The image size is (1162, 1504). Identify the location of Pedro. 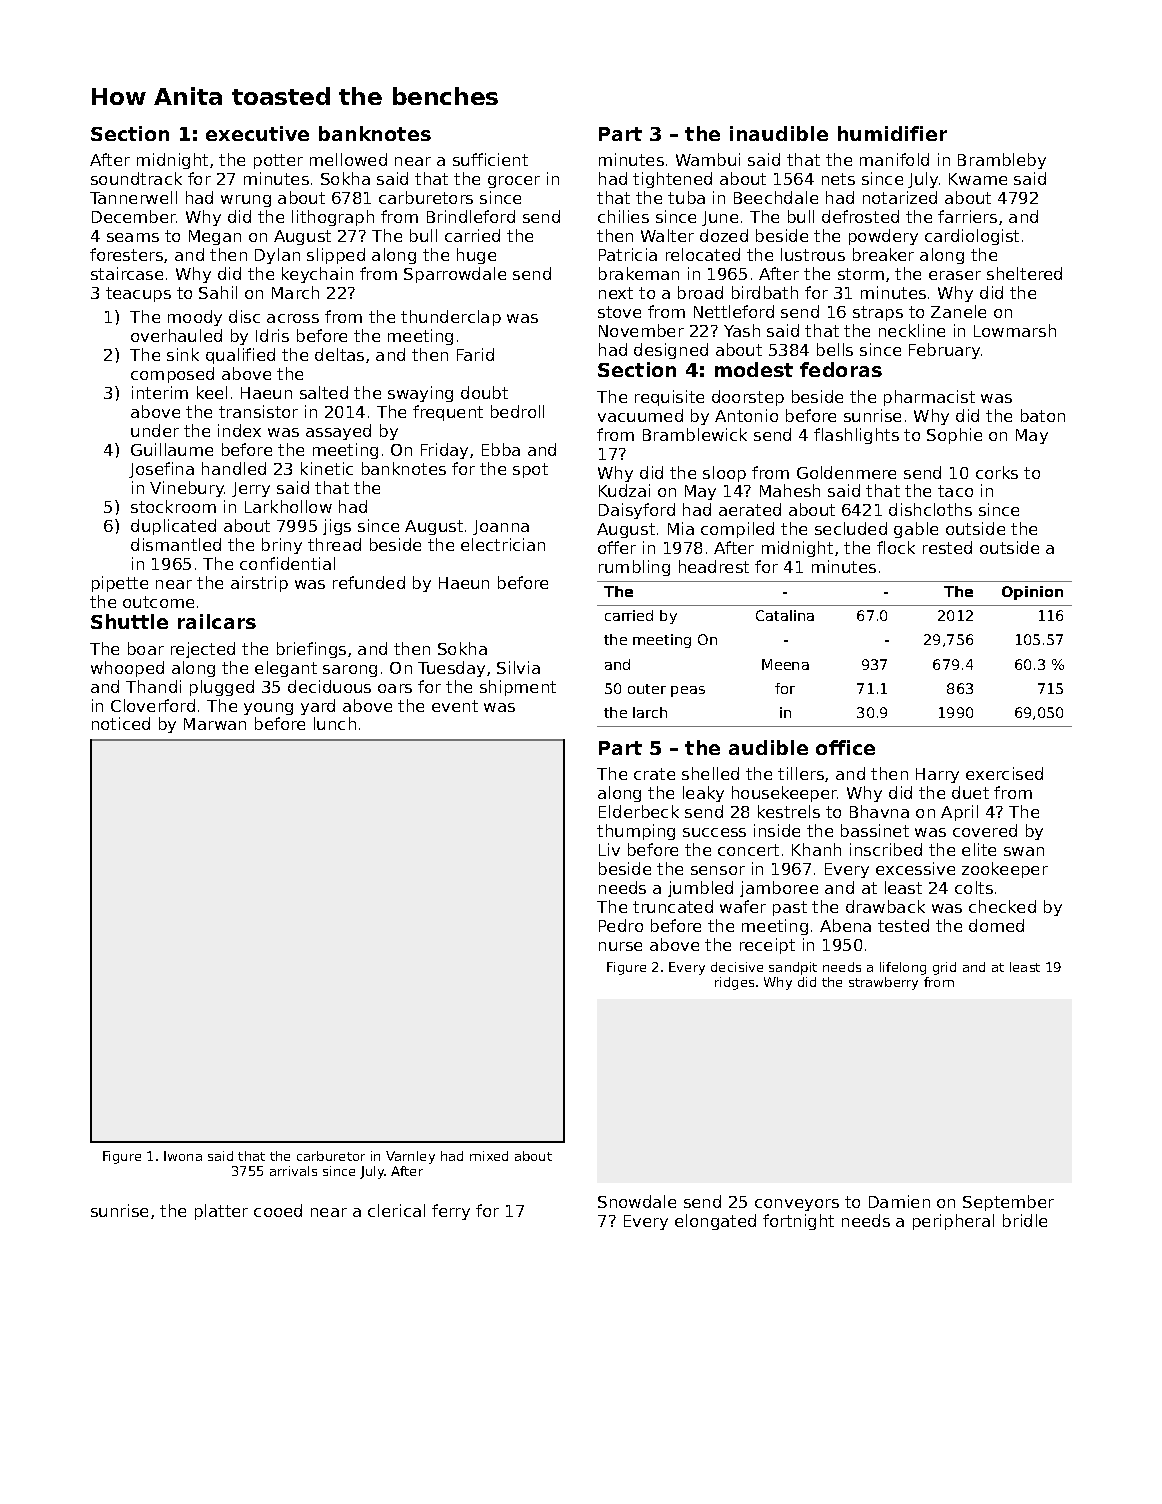
(621, 925).
